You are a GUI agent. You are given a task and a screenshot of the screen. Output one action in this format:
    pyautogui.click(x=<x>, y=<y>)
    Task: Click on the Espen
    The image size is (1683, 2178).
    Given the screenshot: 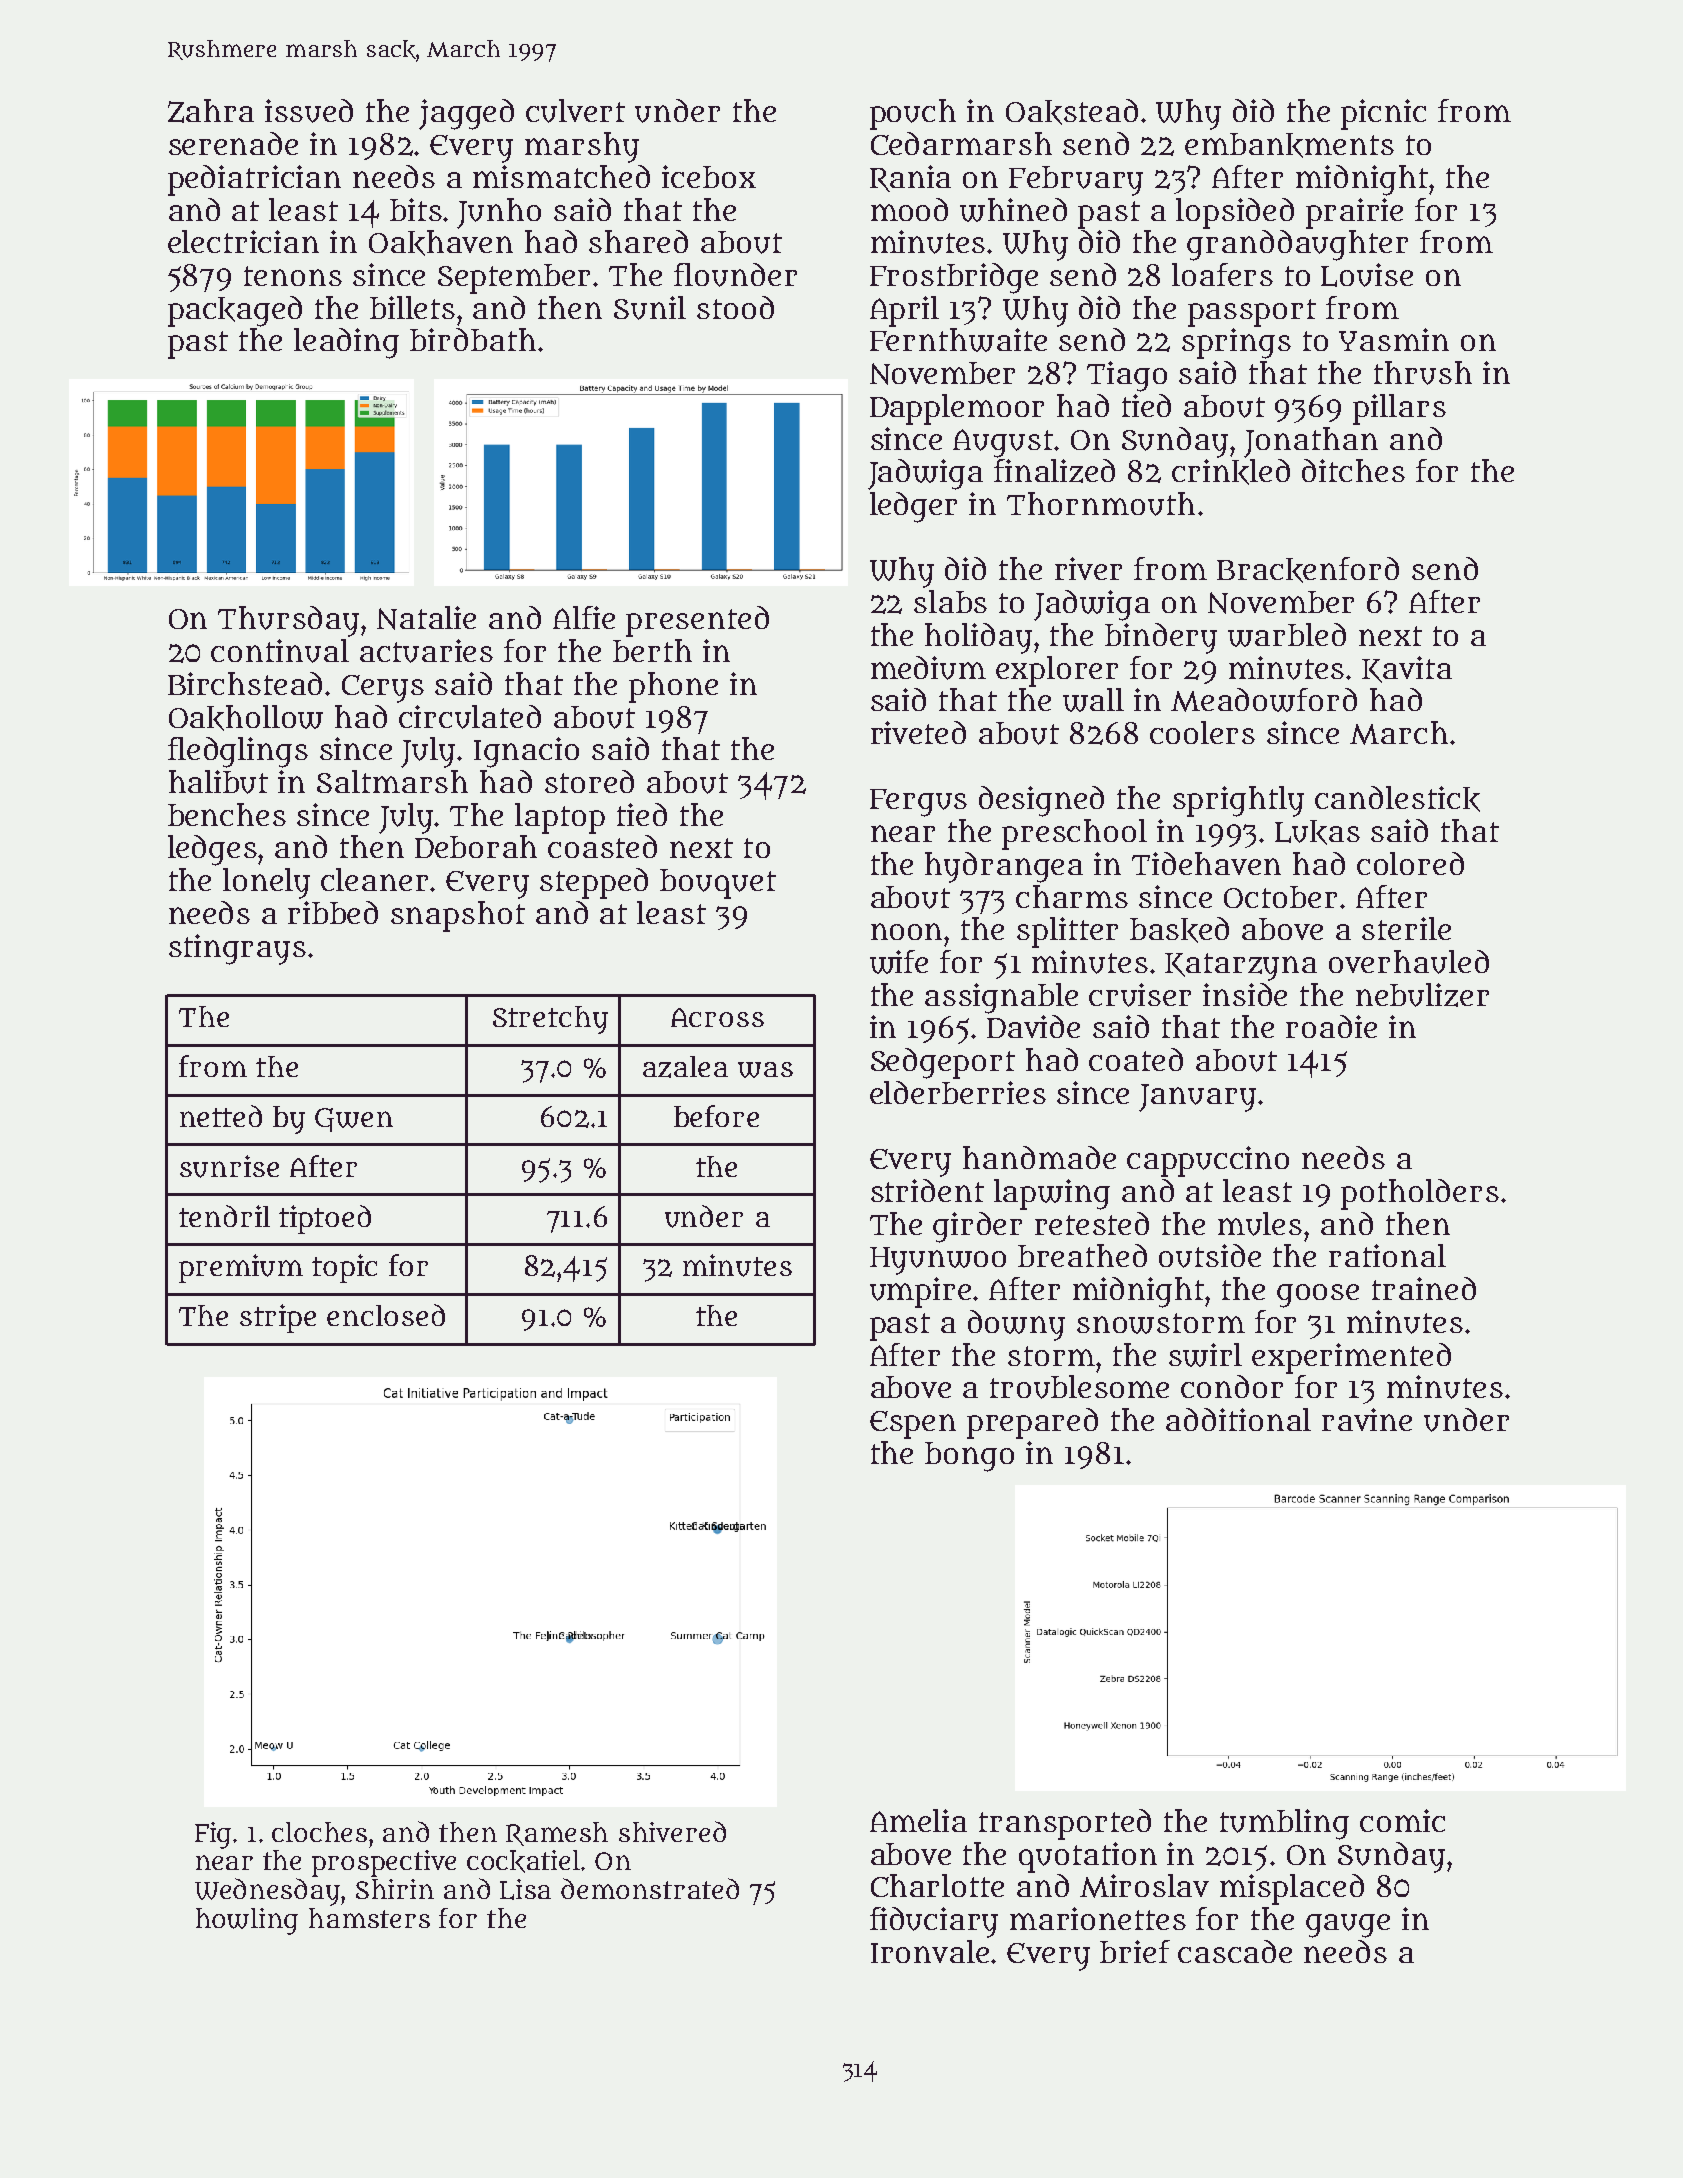 What is the action you would take?
    pyautogui.click(x=913, y=1425)
